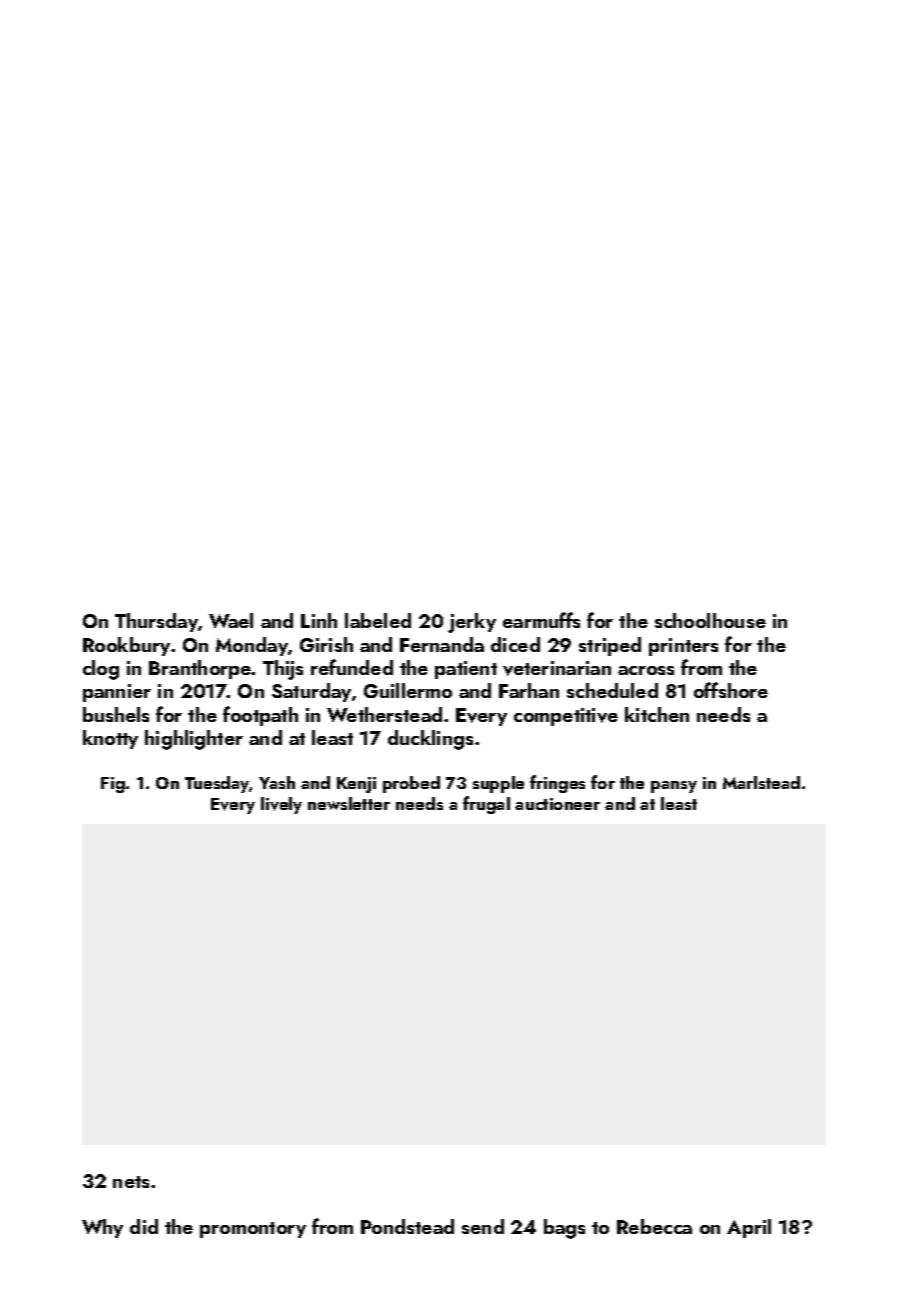 The image size is (908, 1316). I want to click on across, so click(646, 670).
